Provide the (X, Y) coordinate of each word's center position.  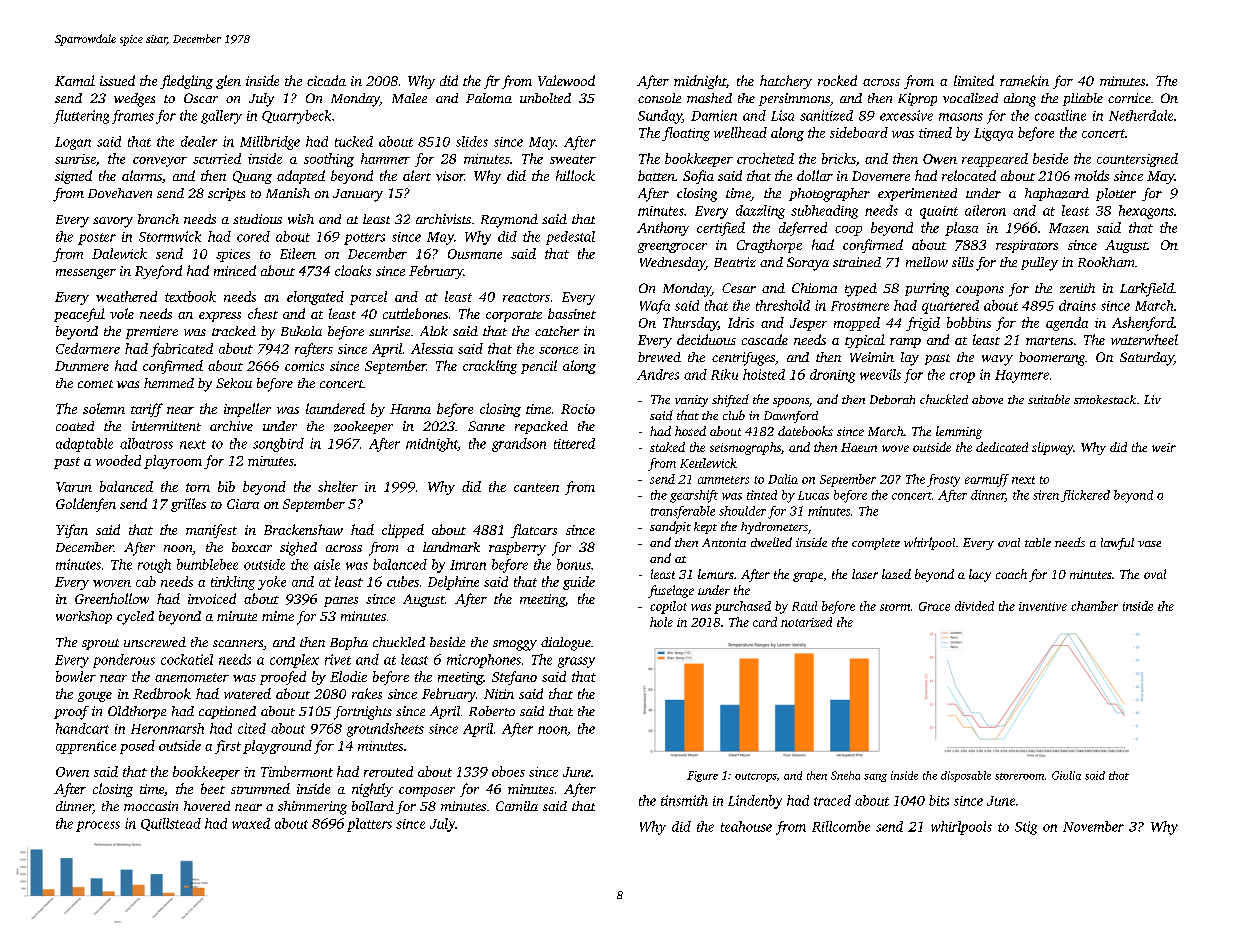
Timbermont (297, 771)
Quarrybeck (296, 117)
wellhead (740, 132)
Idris (741, 322)
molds (1092, 175)
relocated (969, 175)
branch (158, 219)
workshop (84, 617)
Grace (934, 606)
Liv (1152, 399)
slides (472, 141)
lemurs (716, 574)
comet (95, 384)
